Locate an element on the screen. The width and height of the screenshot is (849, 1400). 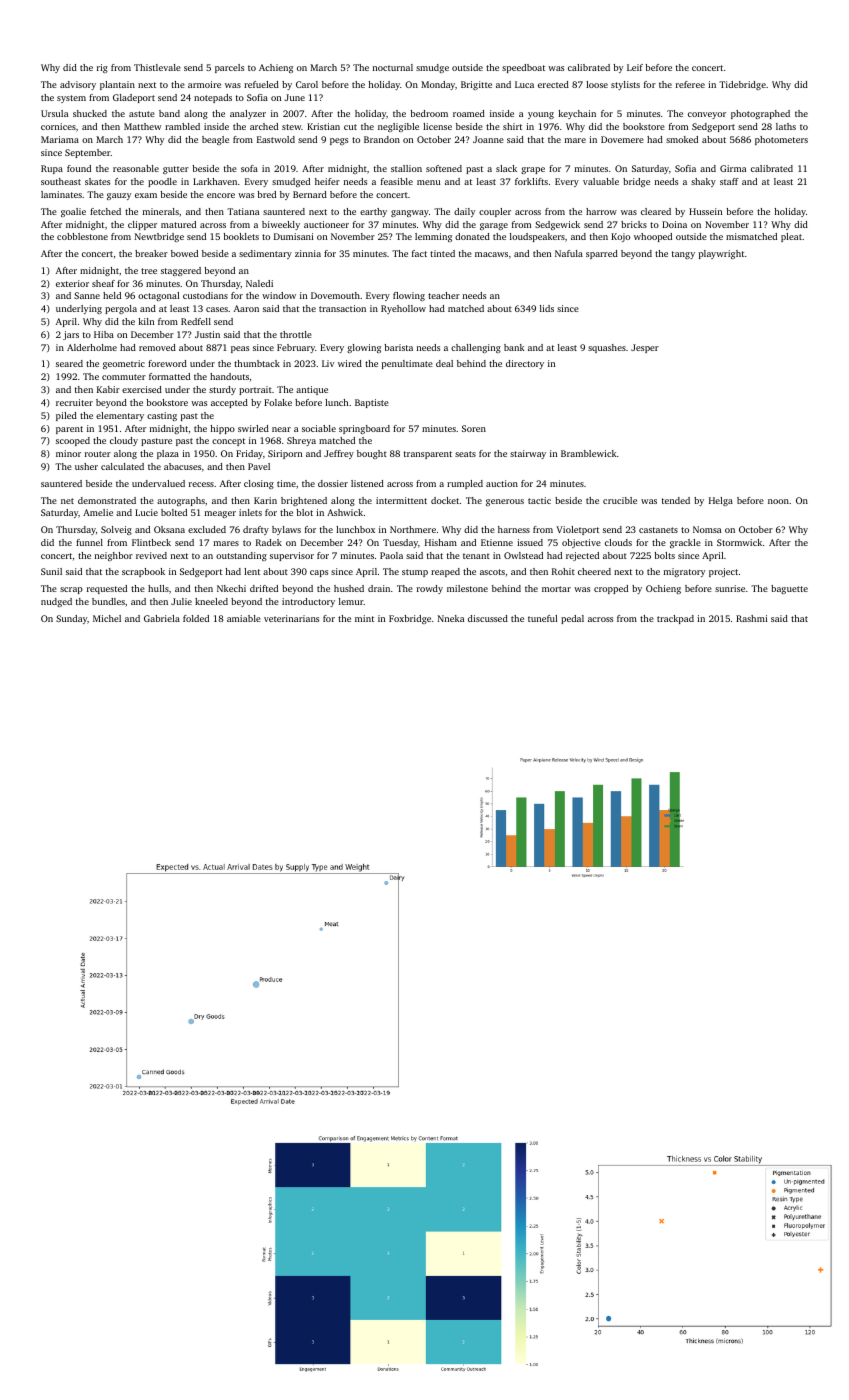
pedal is located at coordinates (572, 619).
